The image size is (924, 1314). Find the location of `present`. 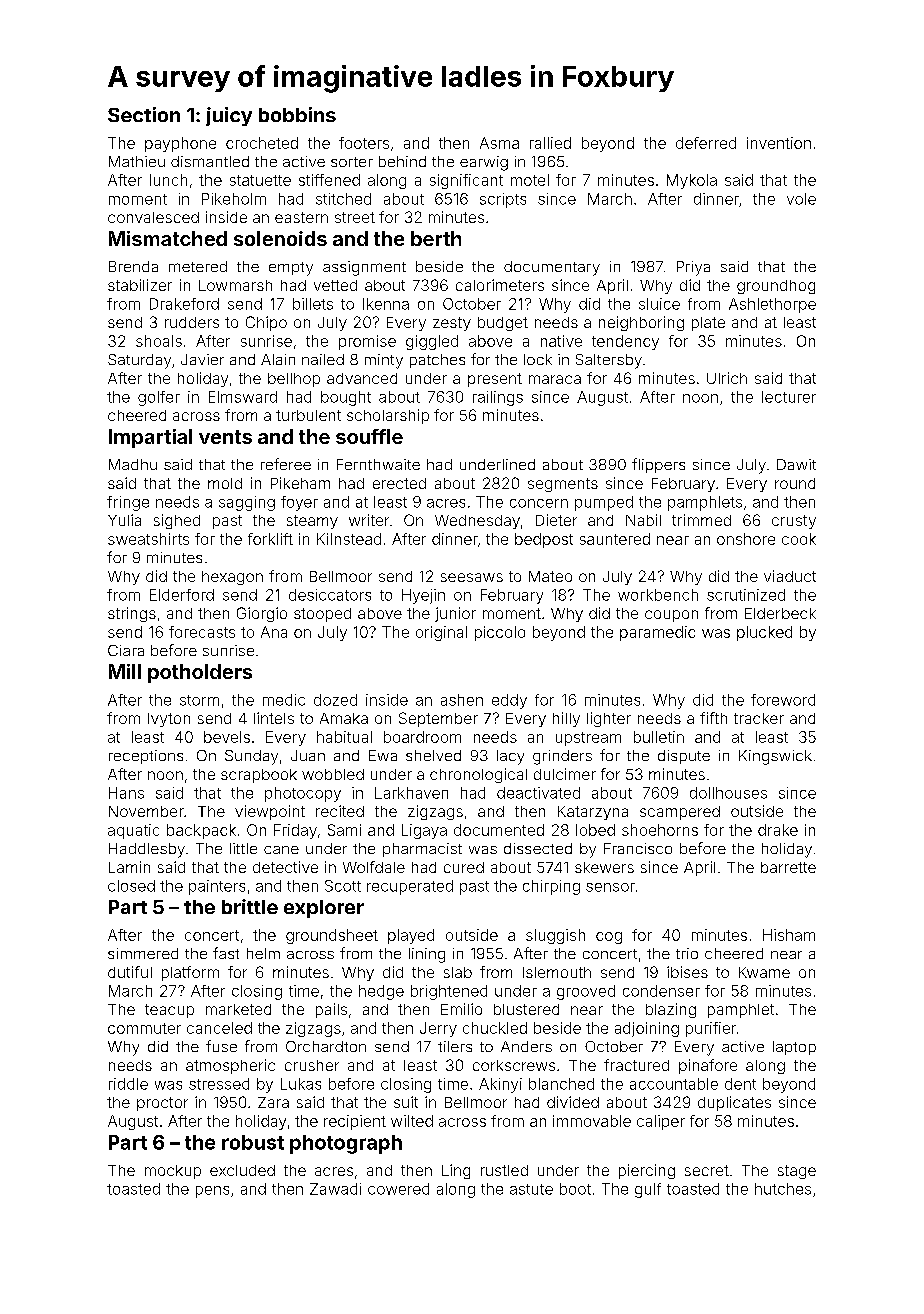

present is located at coordinates (495, 380).
